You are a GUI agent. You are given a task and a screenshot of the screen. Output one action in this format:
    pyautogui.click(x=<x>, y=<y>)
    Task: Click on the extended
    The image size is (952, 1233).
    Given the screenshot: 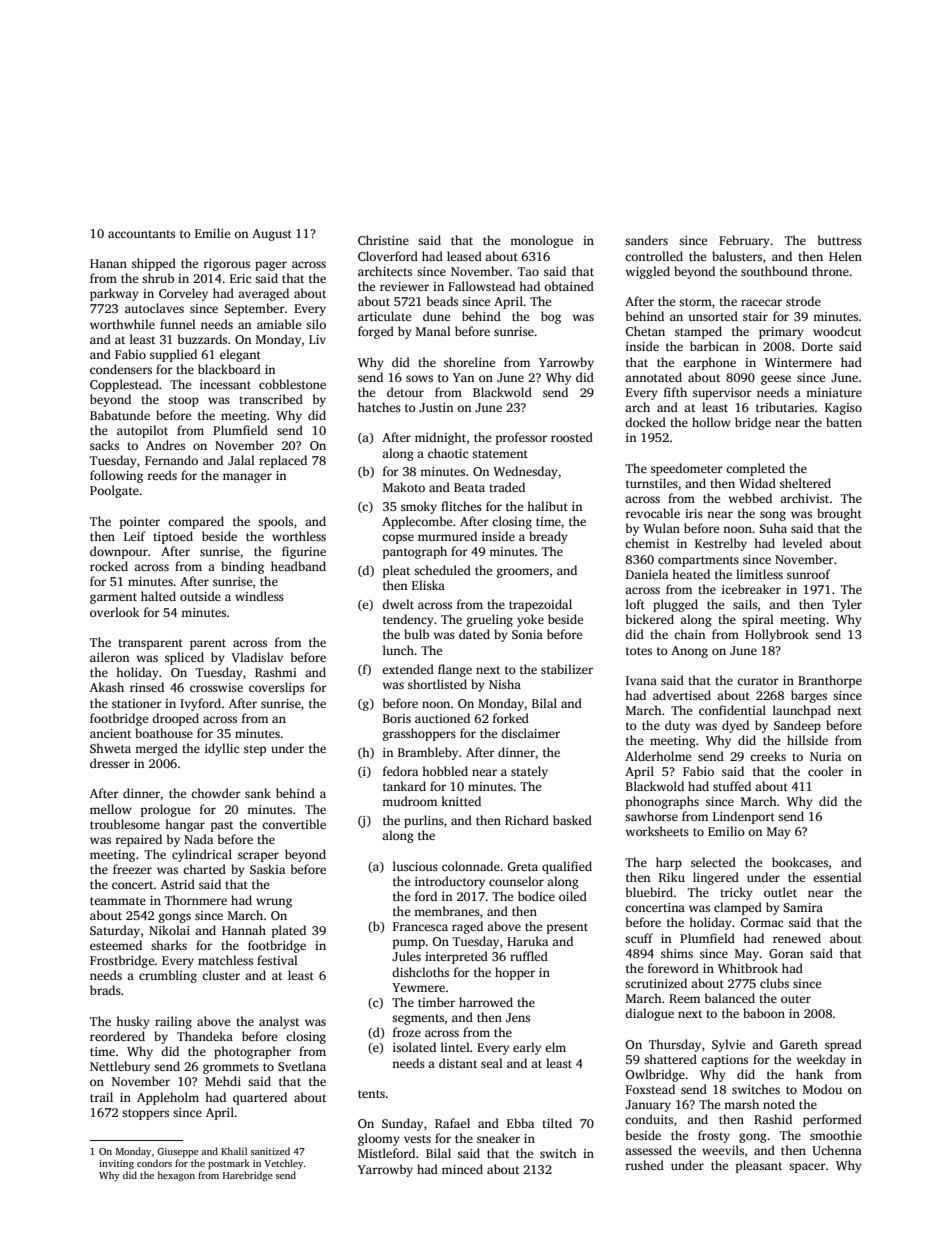 What is the action you would take?
    pyautogui.click(x=408, y=669)
